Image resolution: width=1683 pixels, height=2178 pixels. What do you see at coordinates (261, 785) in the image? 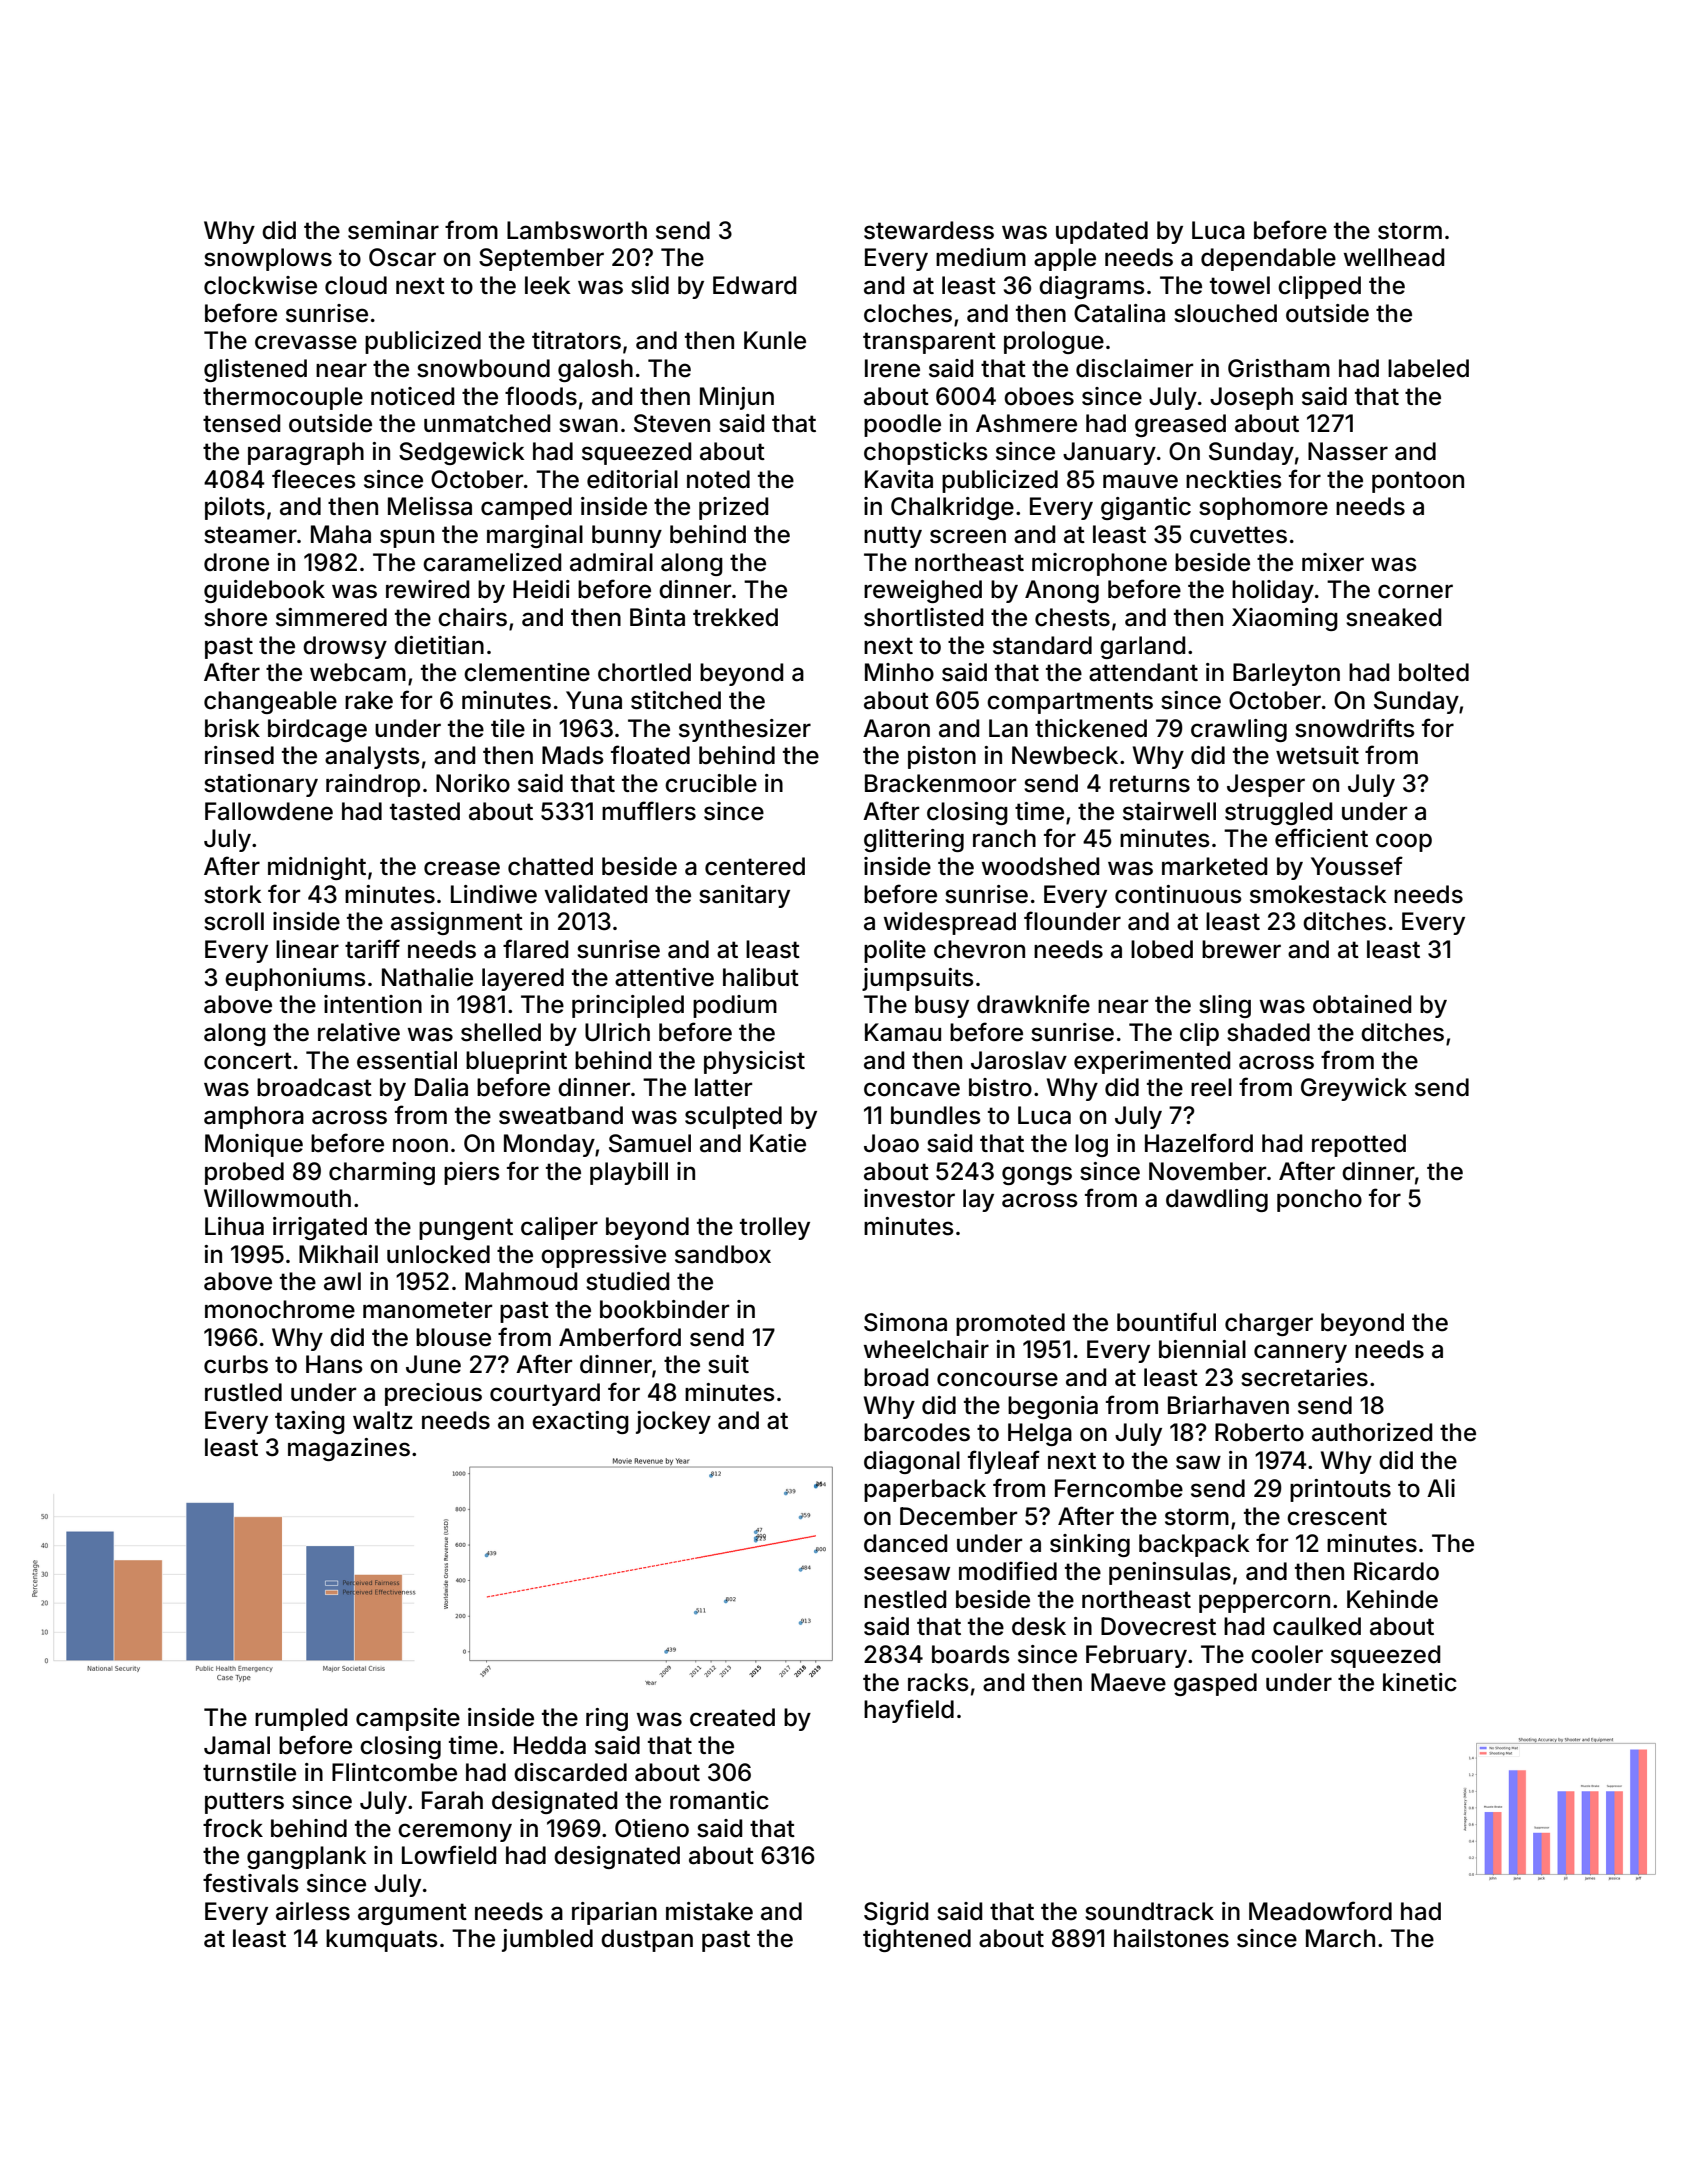
I see `stationary` at bounding box center [261, 785].
